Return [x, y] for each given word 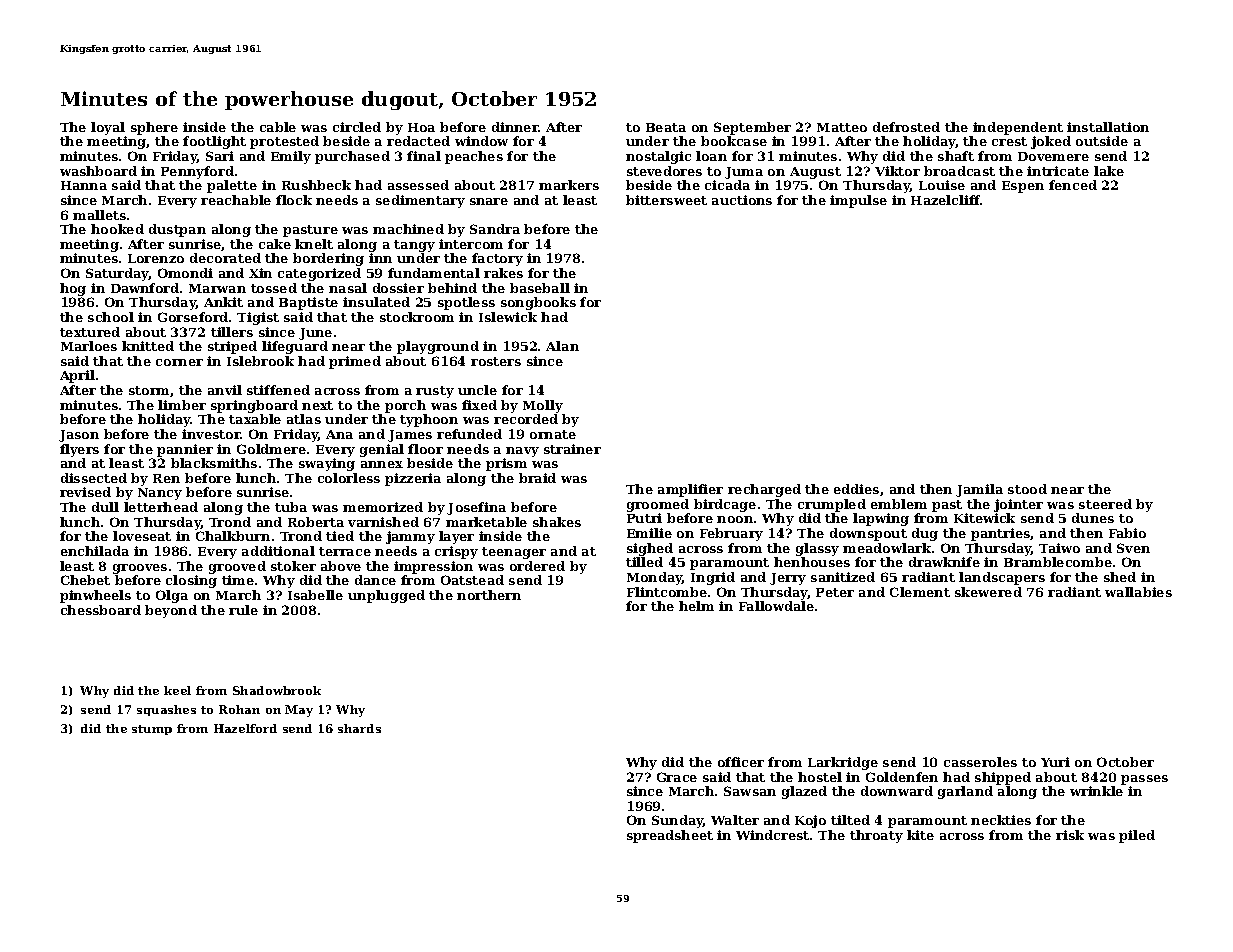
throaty [876, 836]
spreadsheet [670, 836]
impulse [858, 201]
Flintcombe [667, 592]
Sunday [678, 821]
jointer [1018, 505]
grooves [140, 569]
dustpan [177, 230]
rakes [503, 273]
